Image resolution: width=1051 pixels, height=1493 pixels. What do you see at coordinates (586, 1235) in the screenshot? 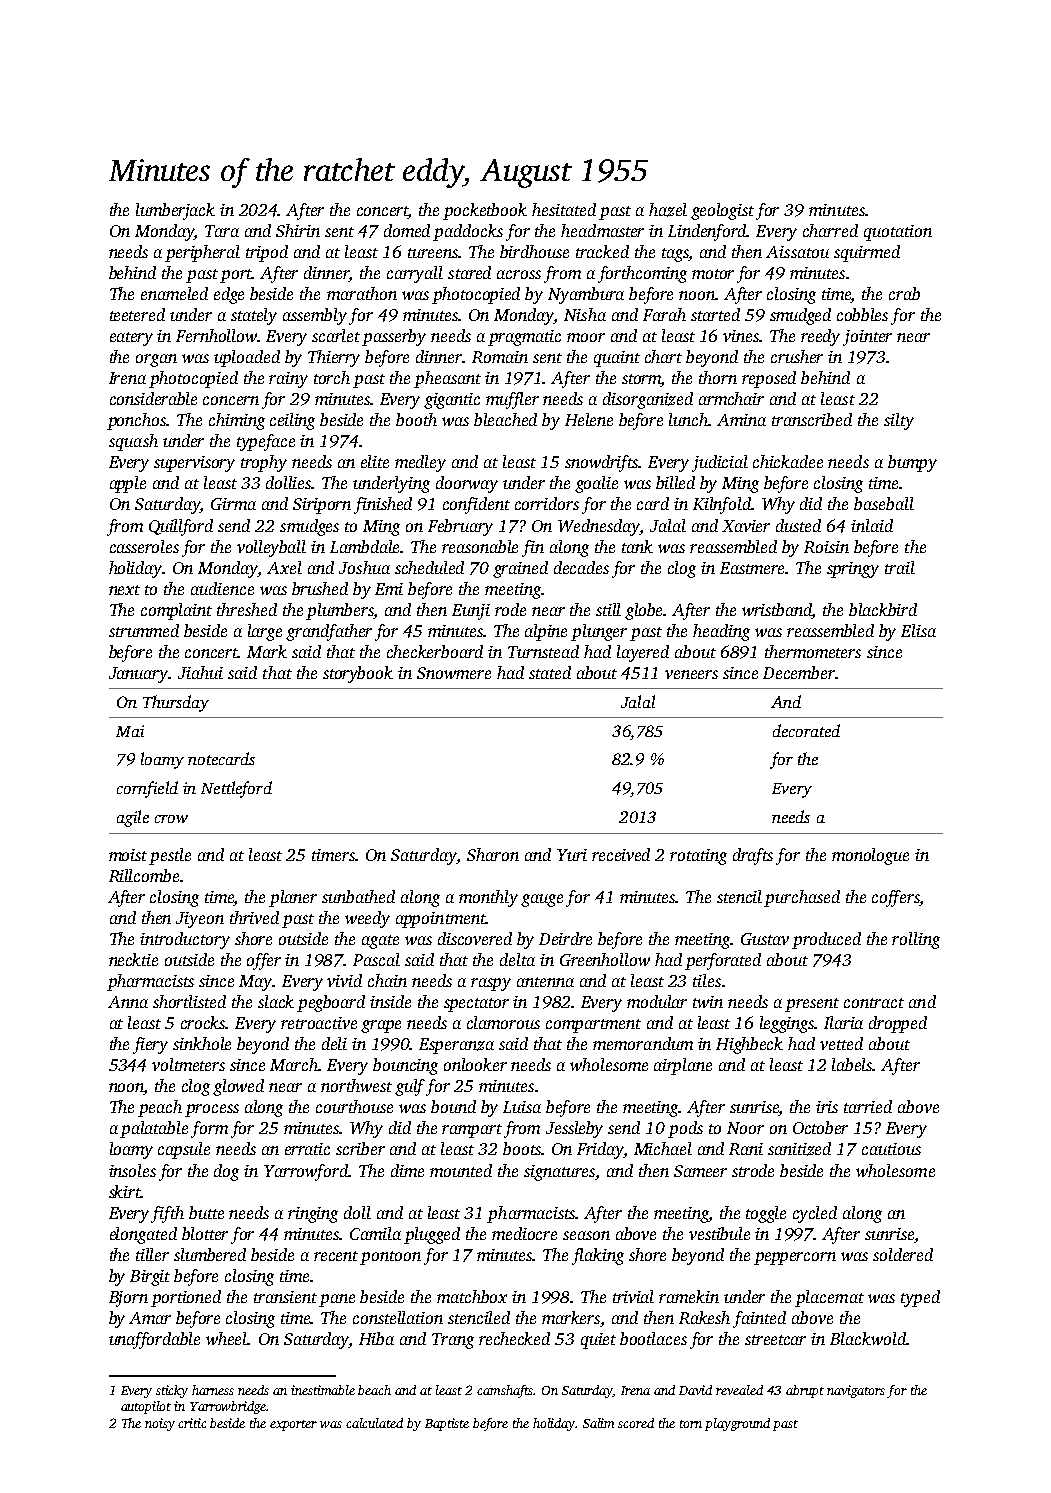
I see `season` at bounding box center [586, 1235].
